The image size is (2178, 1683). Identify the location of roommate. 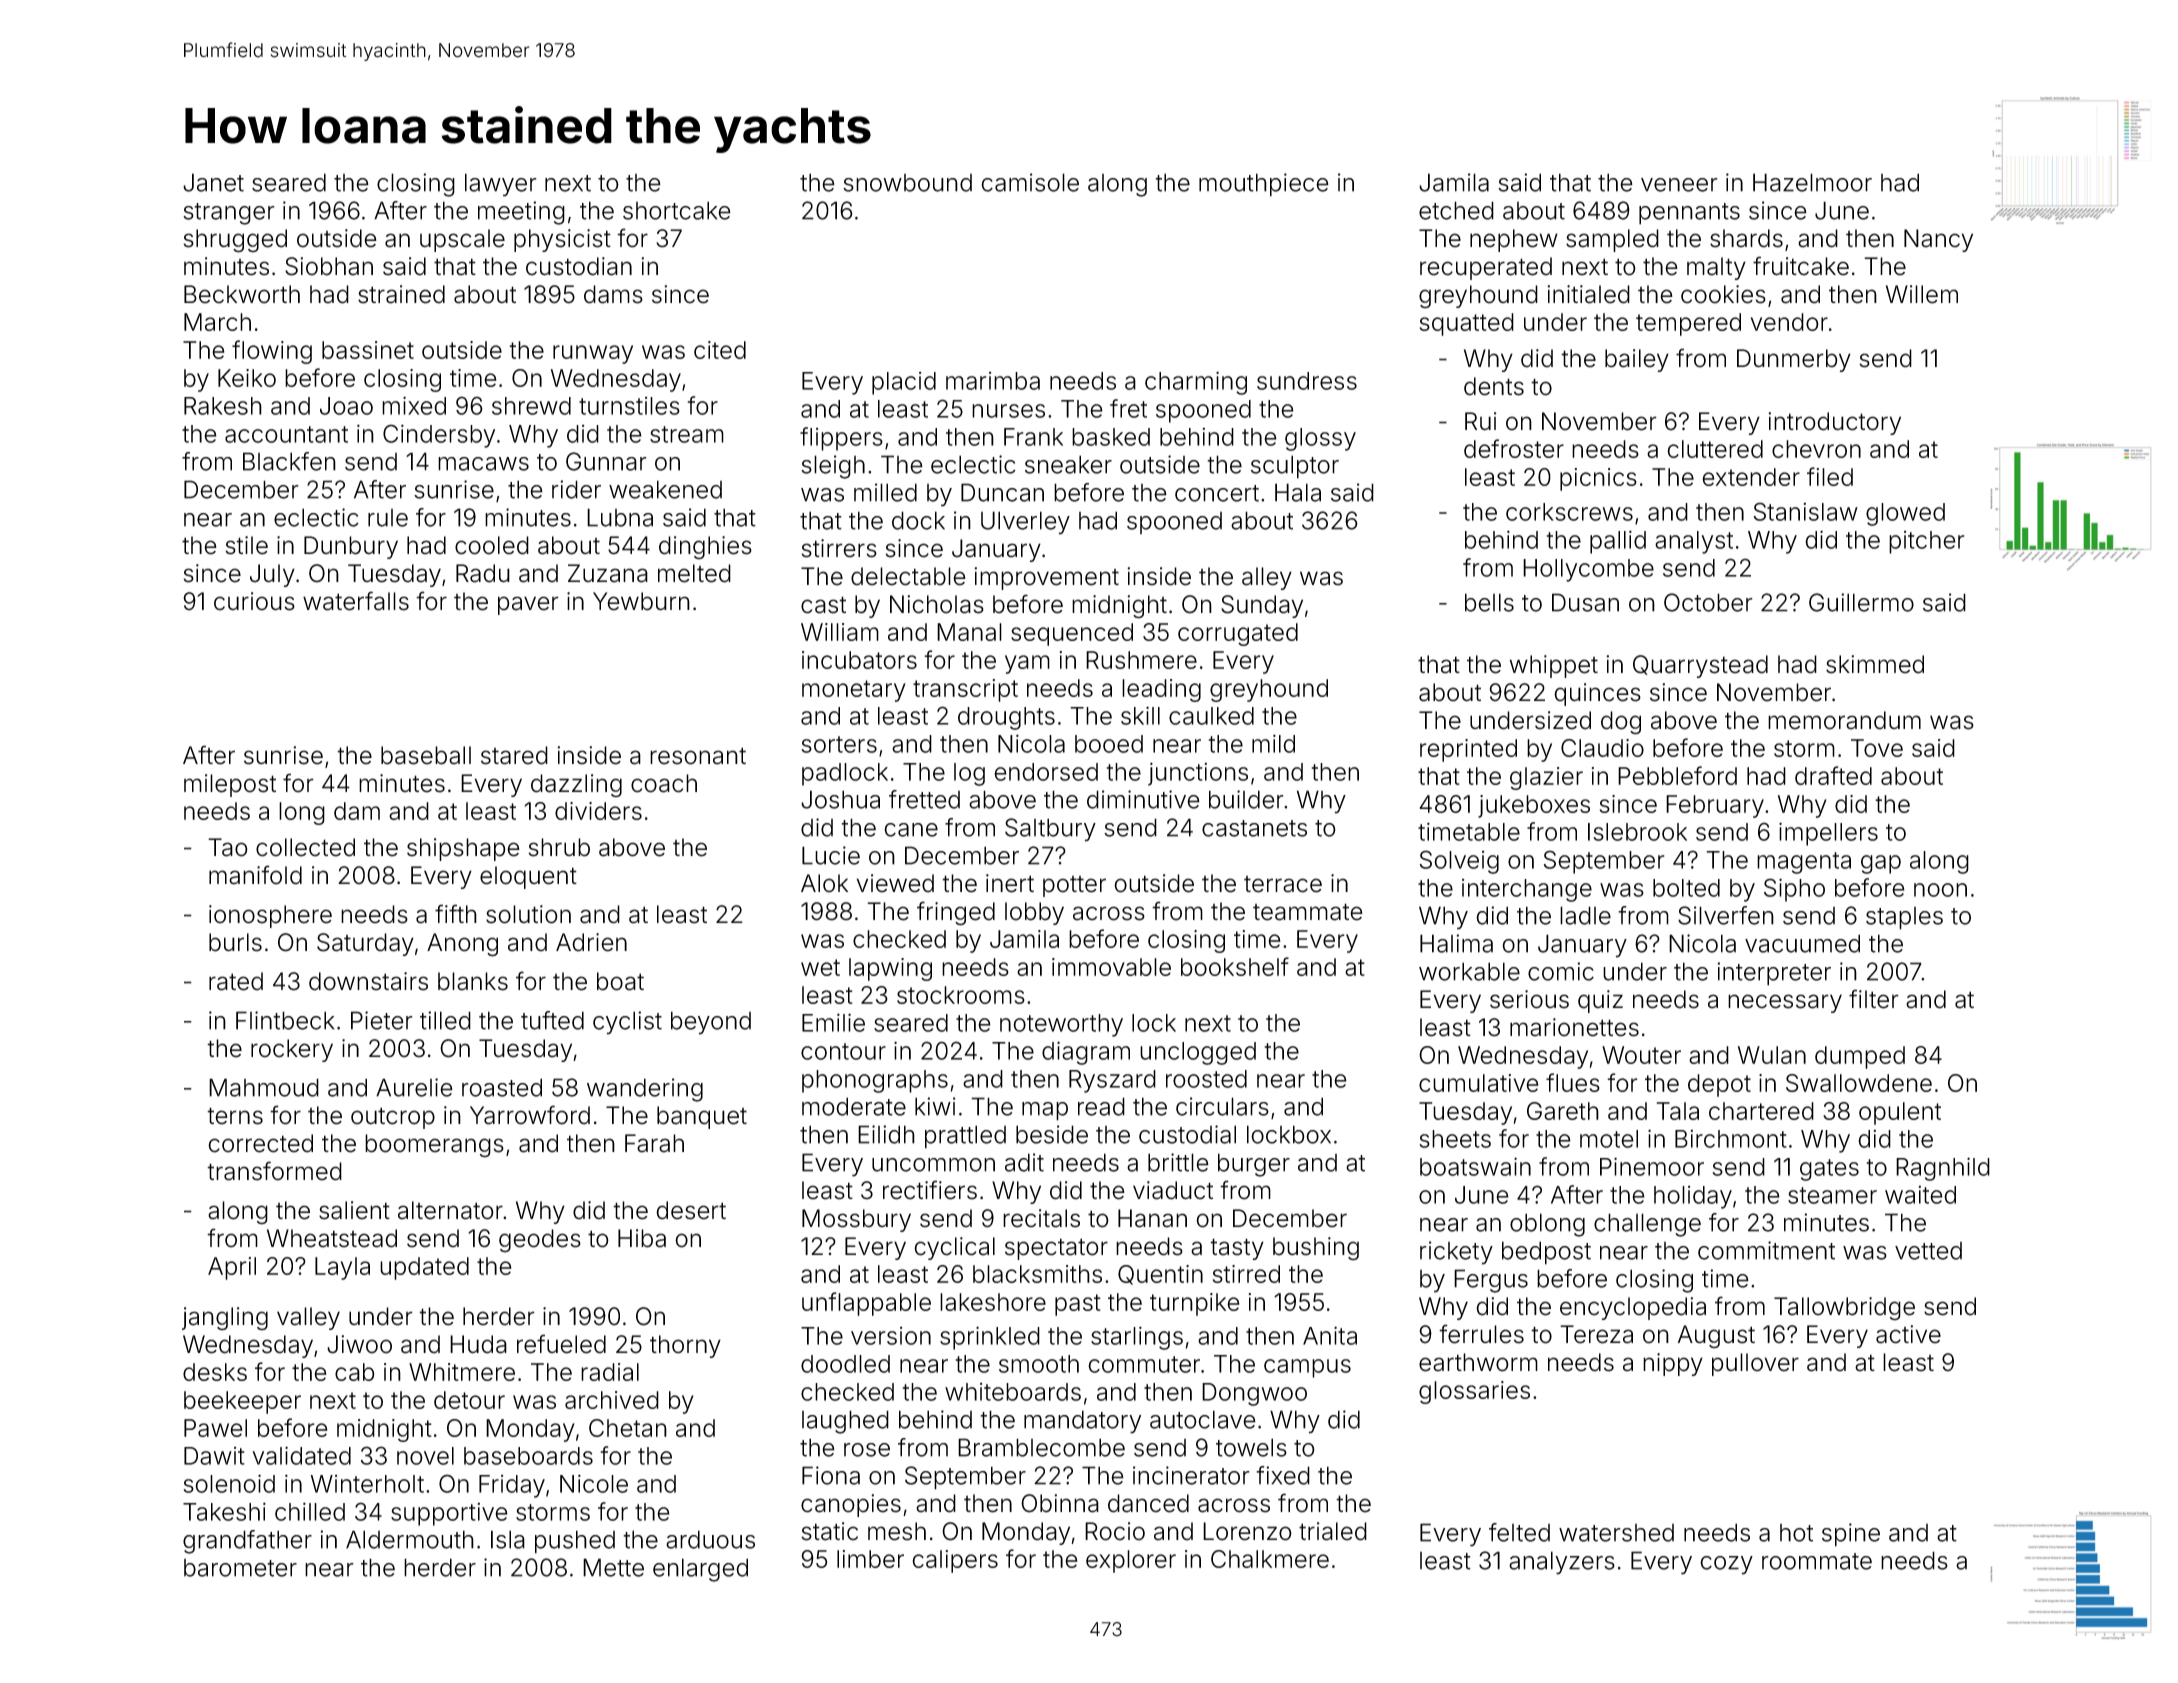
(1817, 1561).
